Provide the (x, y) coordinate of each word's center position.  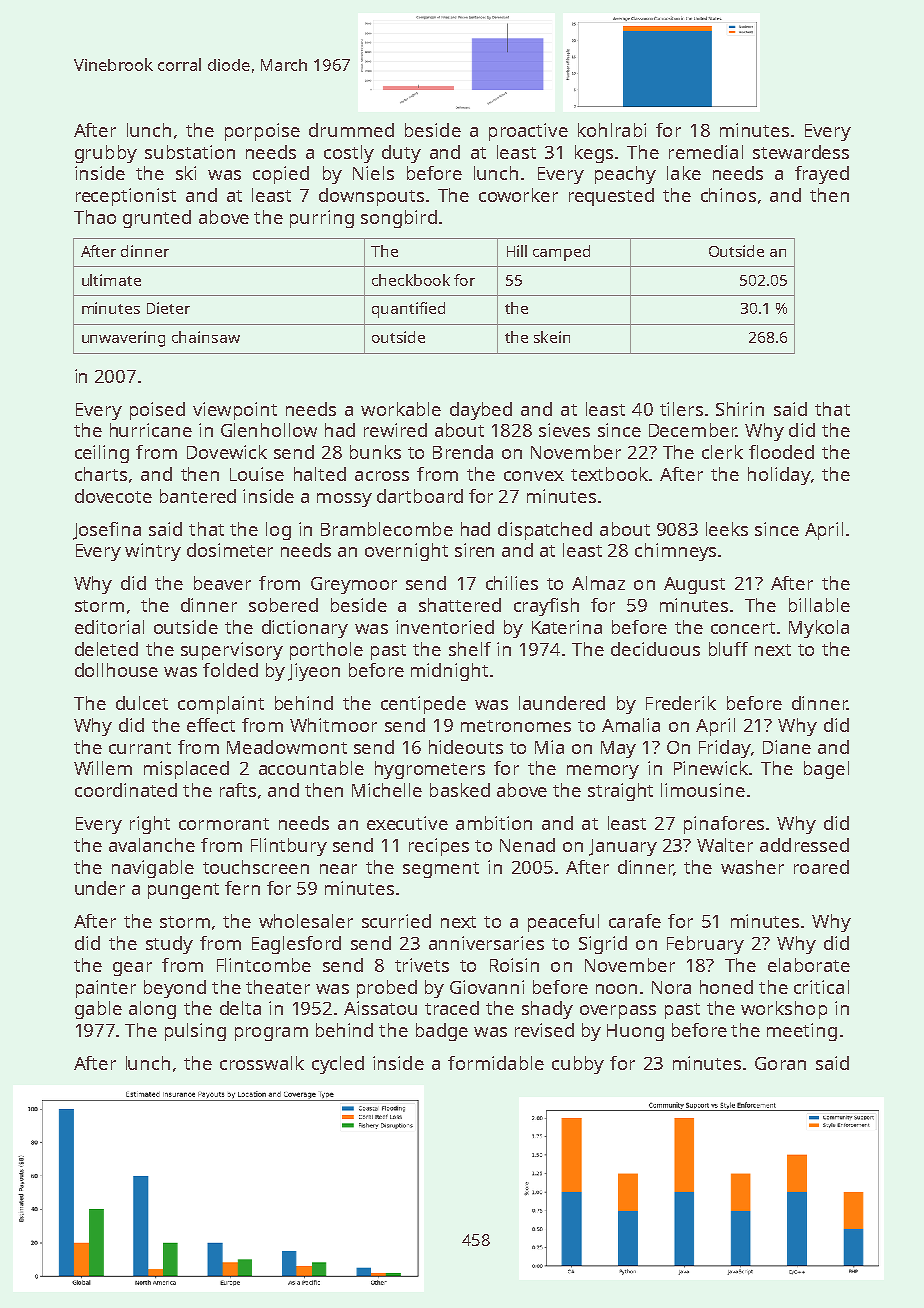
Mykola (819, 629)
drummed (351, 130)
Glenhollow (269, 430)
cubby (578, 1065)
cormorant (224, 824)
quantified (408, 310)
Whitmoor (333, 725)
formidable (496, 1063)
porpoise (262, 132)
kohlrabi (612, 130)
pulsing (195, 1032)
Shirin (740, 409)
